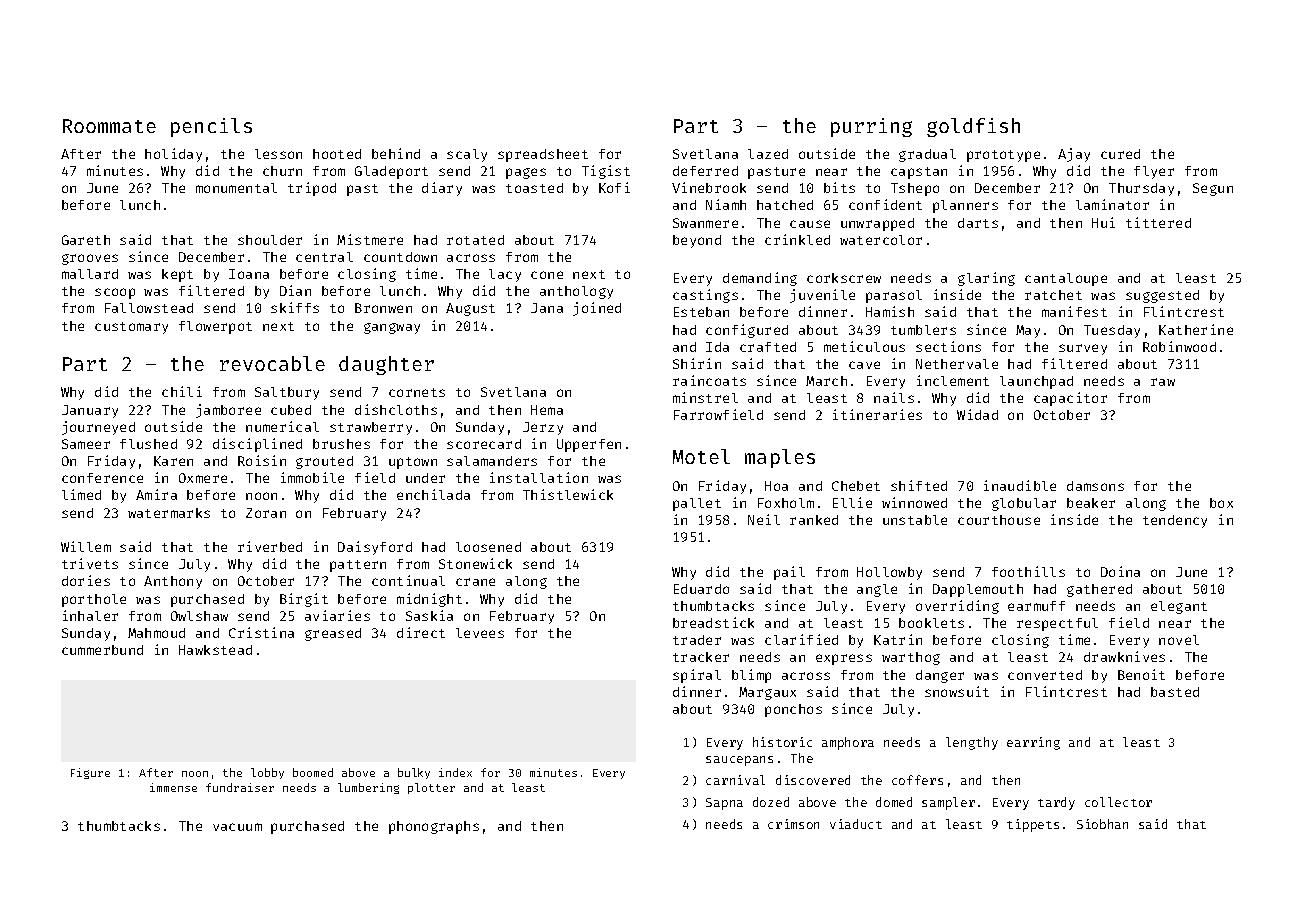 The width and height of the page is (1308, 924). Describe the element at coordinates (368, 788) in the page. I see `lumbering` at that location.
